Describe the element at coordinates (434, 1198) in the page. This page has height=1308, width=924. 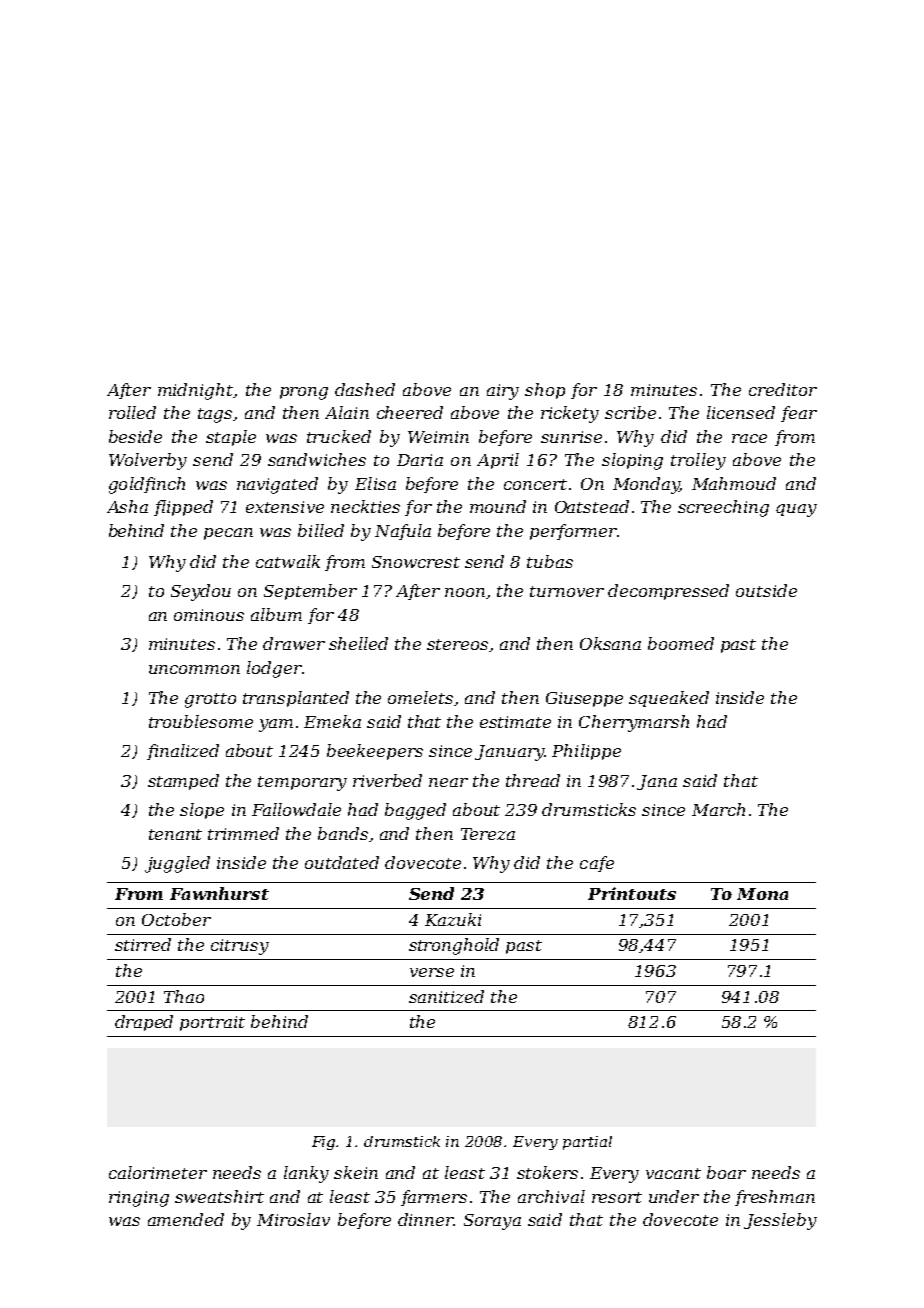
I see `farmers` at that location.
